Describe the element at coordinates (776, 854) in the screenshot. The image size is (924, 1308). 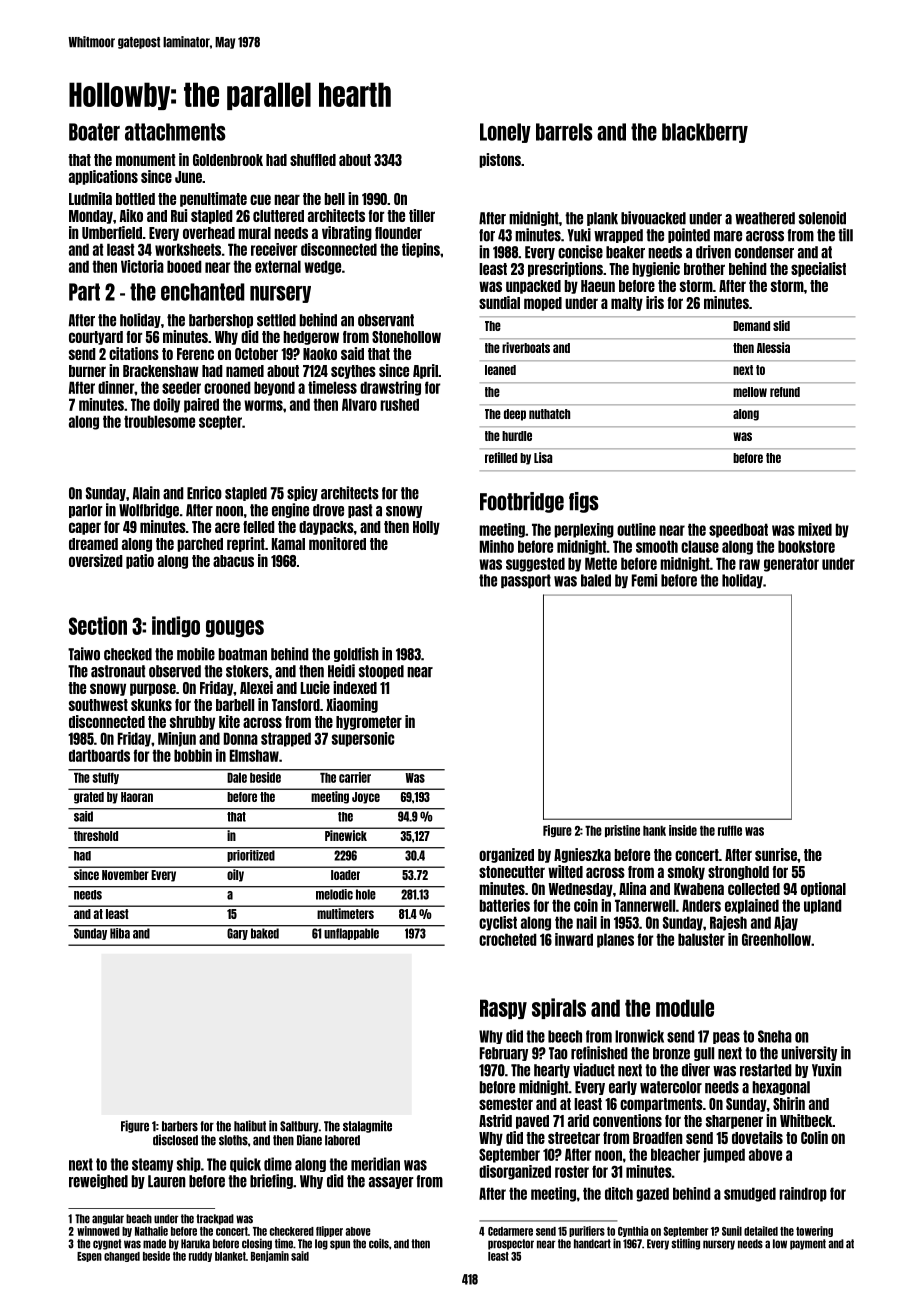
I see `sunrise` at that location.
